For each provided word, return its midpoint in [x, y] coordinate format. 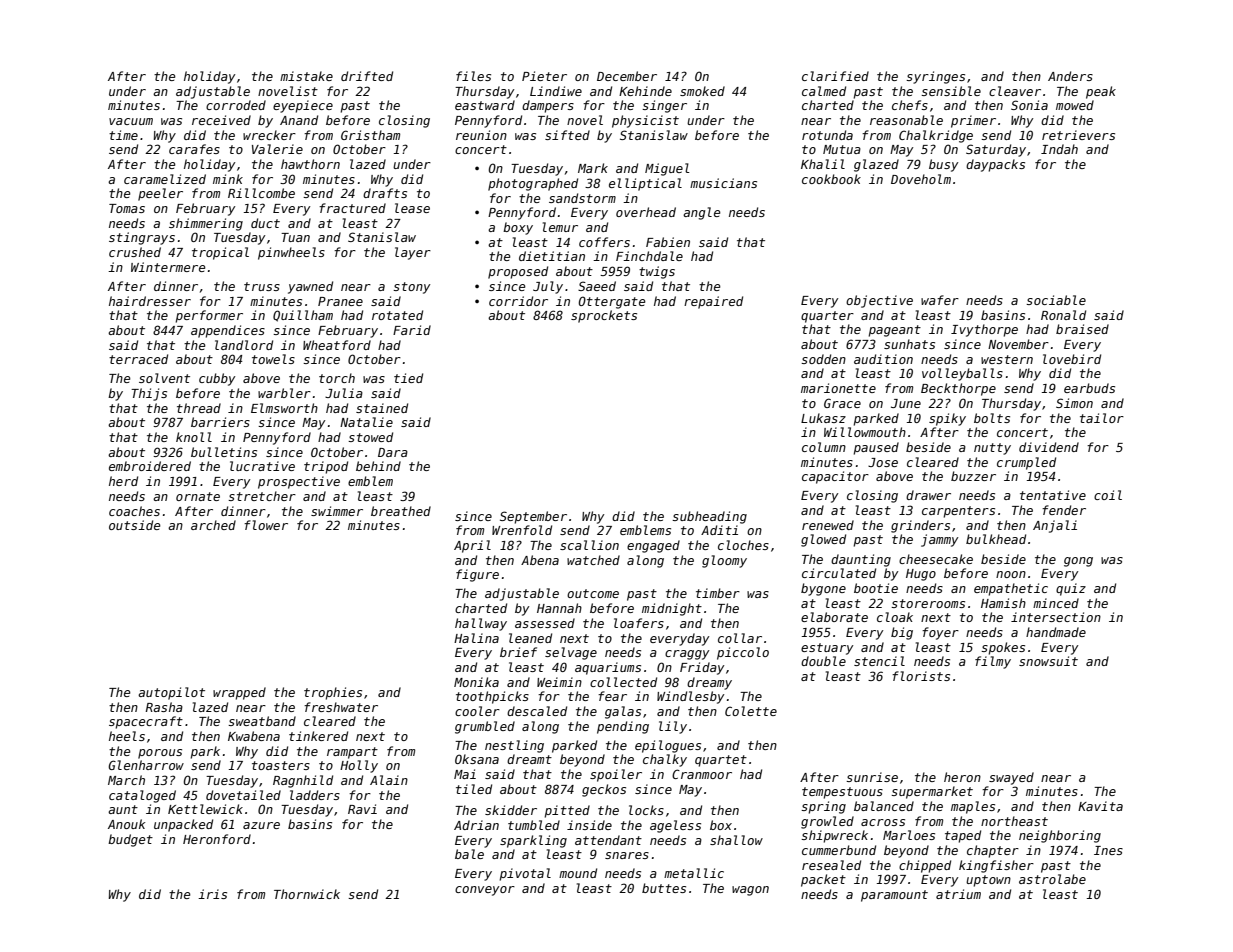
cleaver [1015, 91]
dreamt [529, 759]
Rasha [164, 707]
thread [199, 408]
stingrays [142, 238]
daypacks [995, 165]
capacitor [835, 477]
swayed [1011, 778]
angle [702, 213]
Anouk [126, 824]
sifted [567, 135]
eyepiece [303, 106]
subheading [709, 517]
